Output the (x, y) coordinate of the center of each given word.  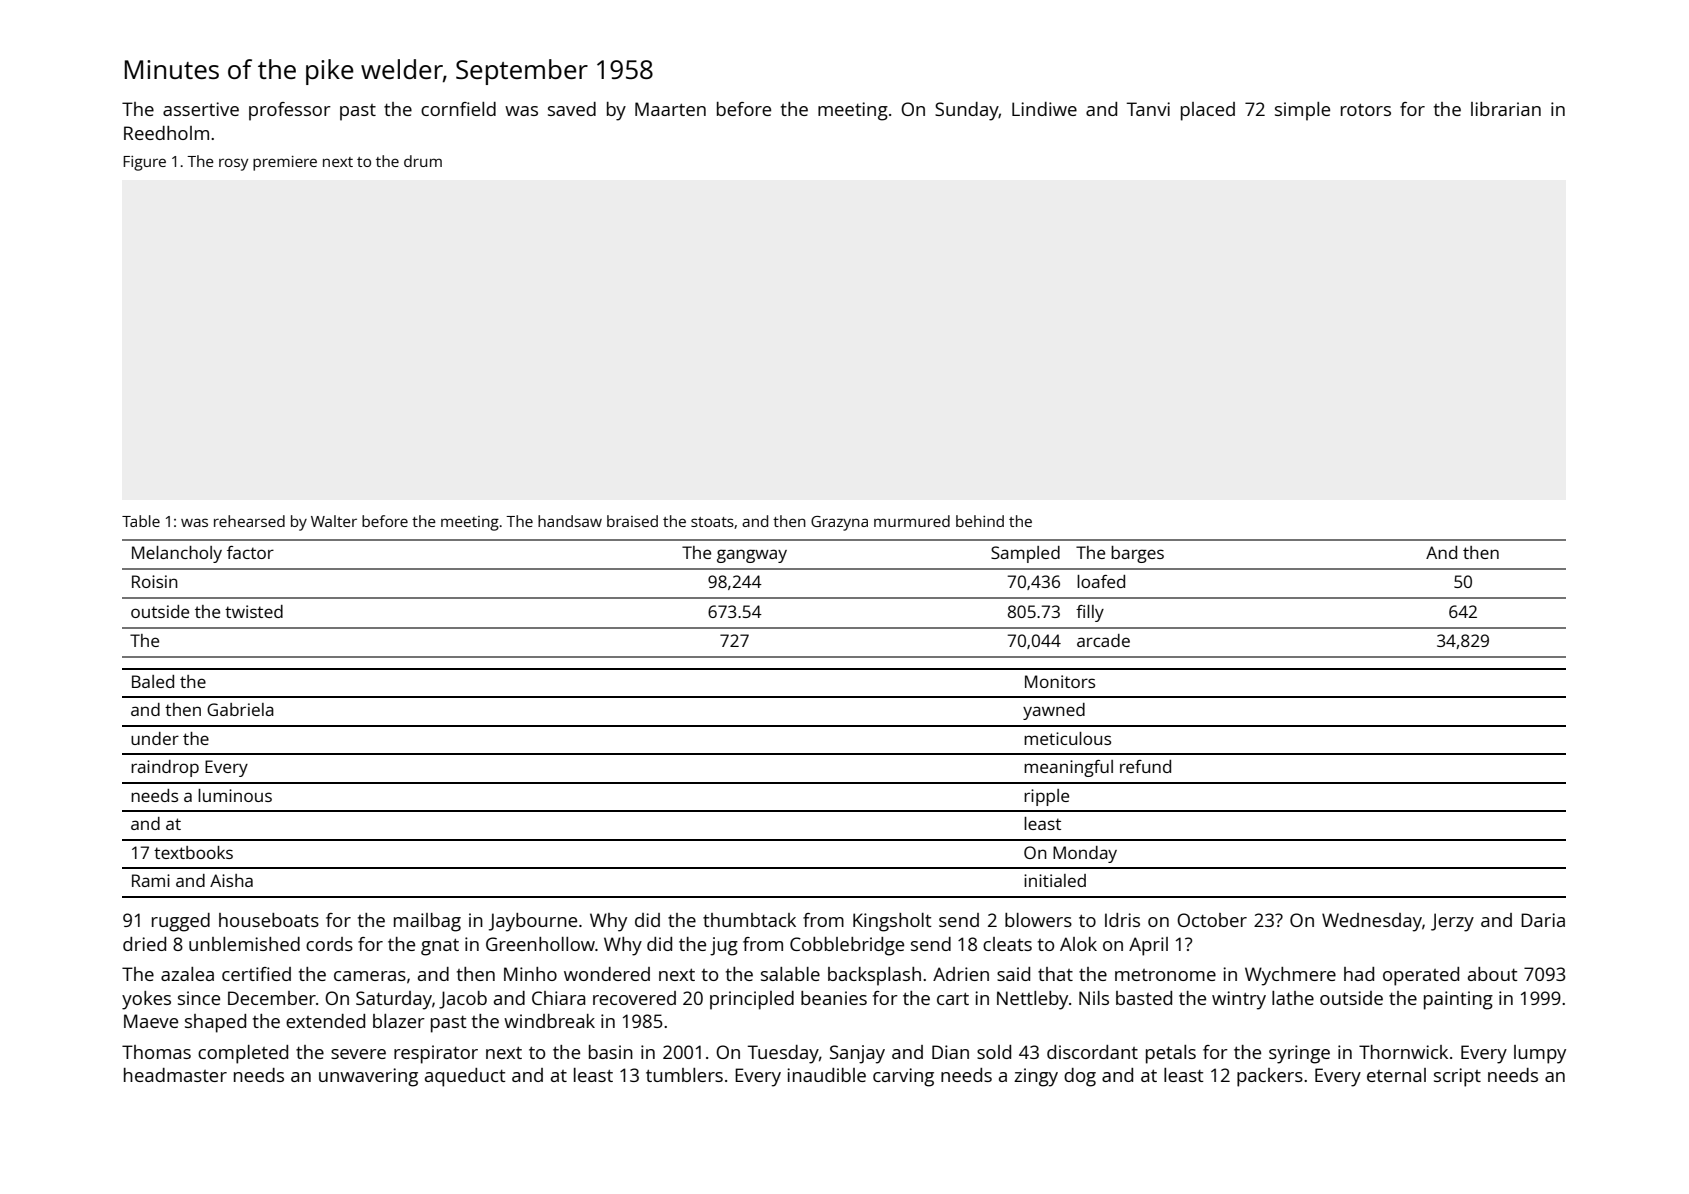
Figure (144, 163)
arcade (1103, 640)
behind (980, 521)
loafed (1101, 581)
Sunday (967, 111)
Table (141, 521)
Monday (1085, 854)
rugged (181, 922)
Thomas (156, 1052)
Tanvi (1148, 109)
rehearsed (249, 521)
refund (1145, 766)
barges (1137, 554)
